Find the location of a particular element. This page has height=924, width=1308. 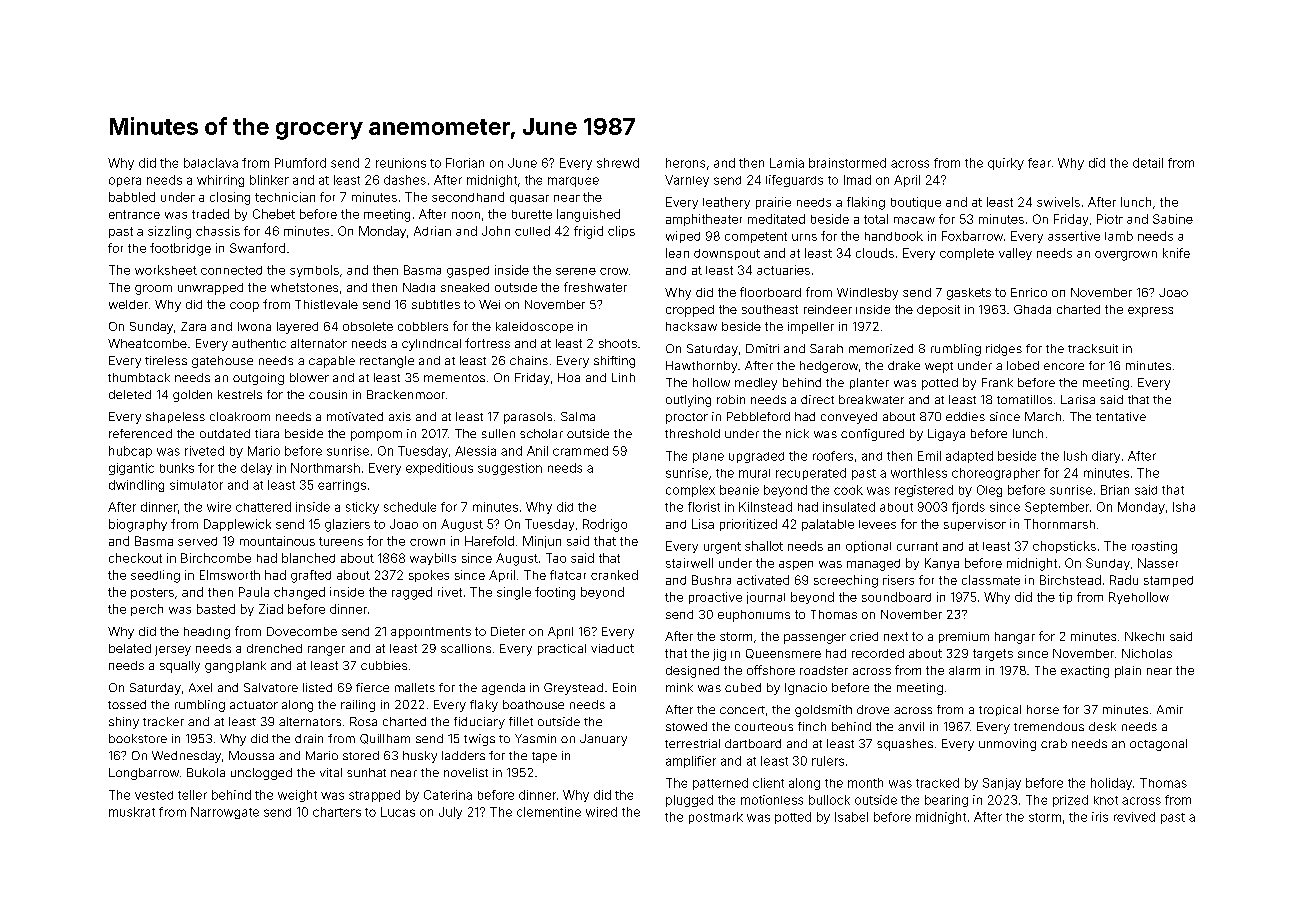

shrewd is located at coordinates (618, 163).
